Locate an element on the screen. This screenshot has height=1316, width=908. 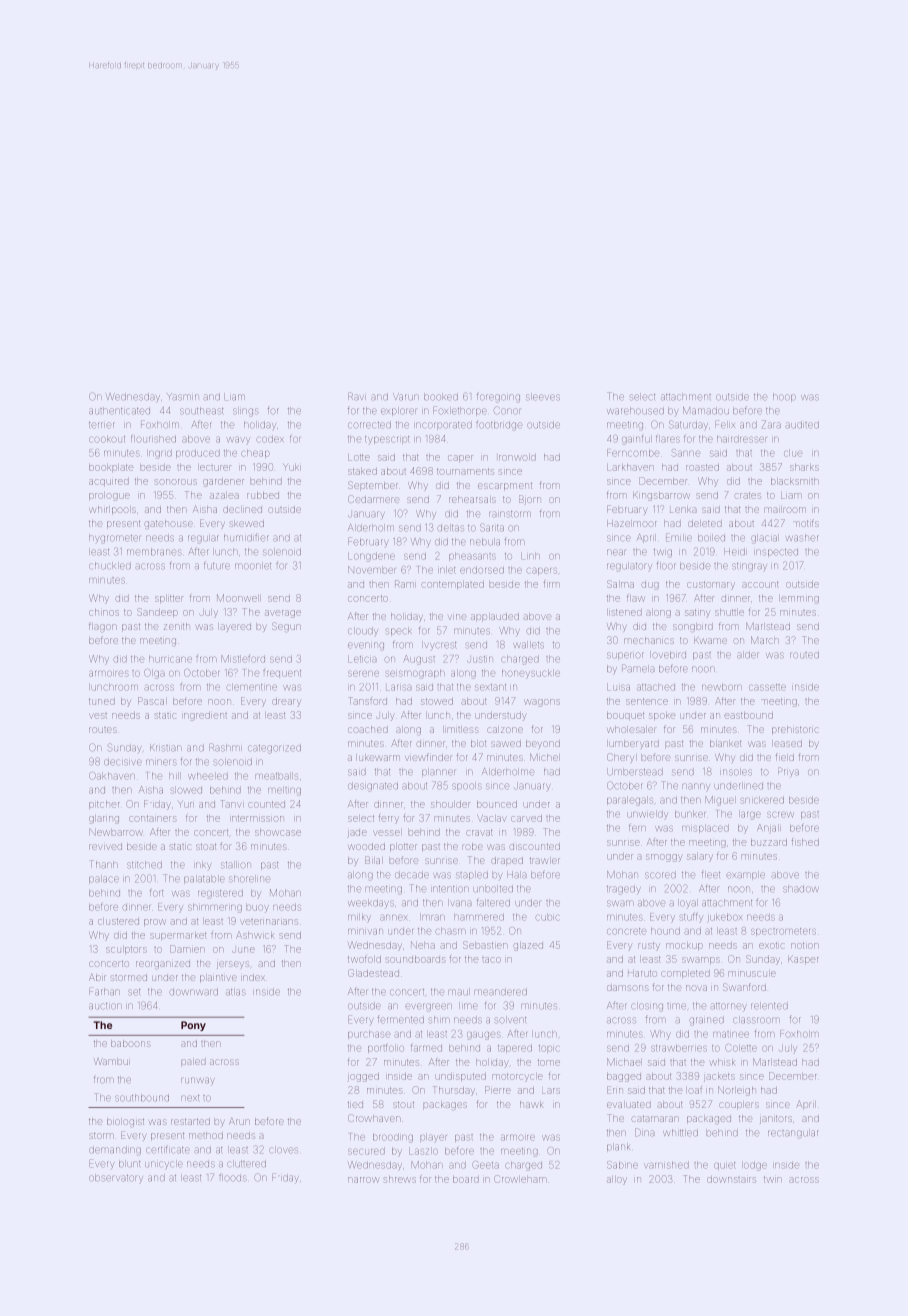
Geeta is located at coordinates (486, 1165).
